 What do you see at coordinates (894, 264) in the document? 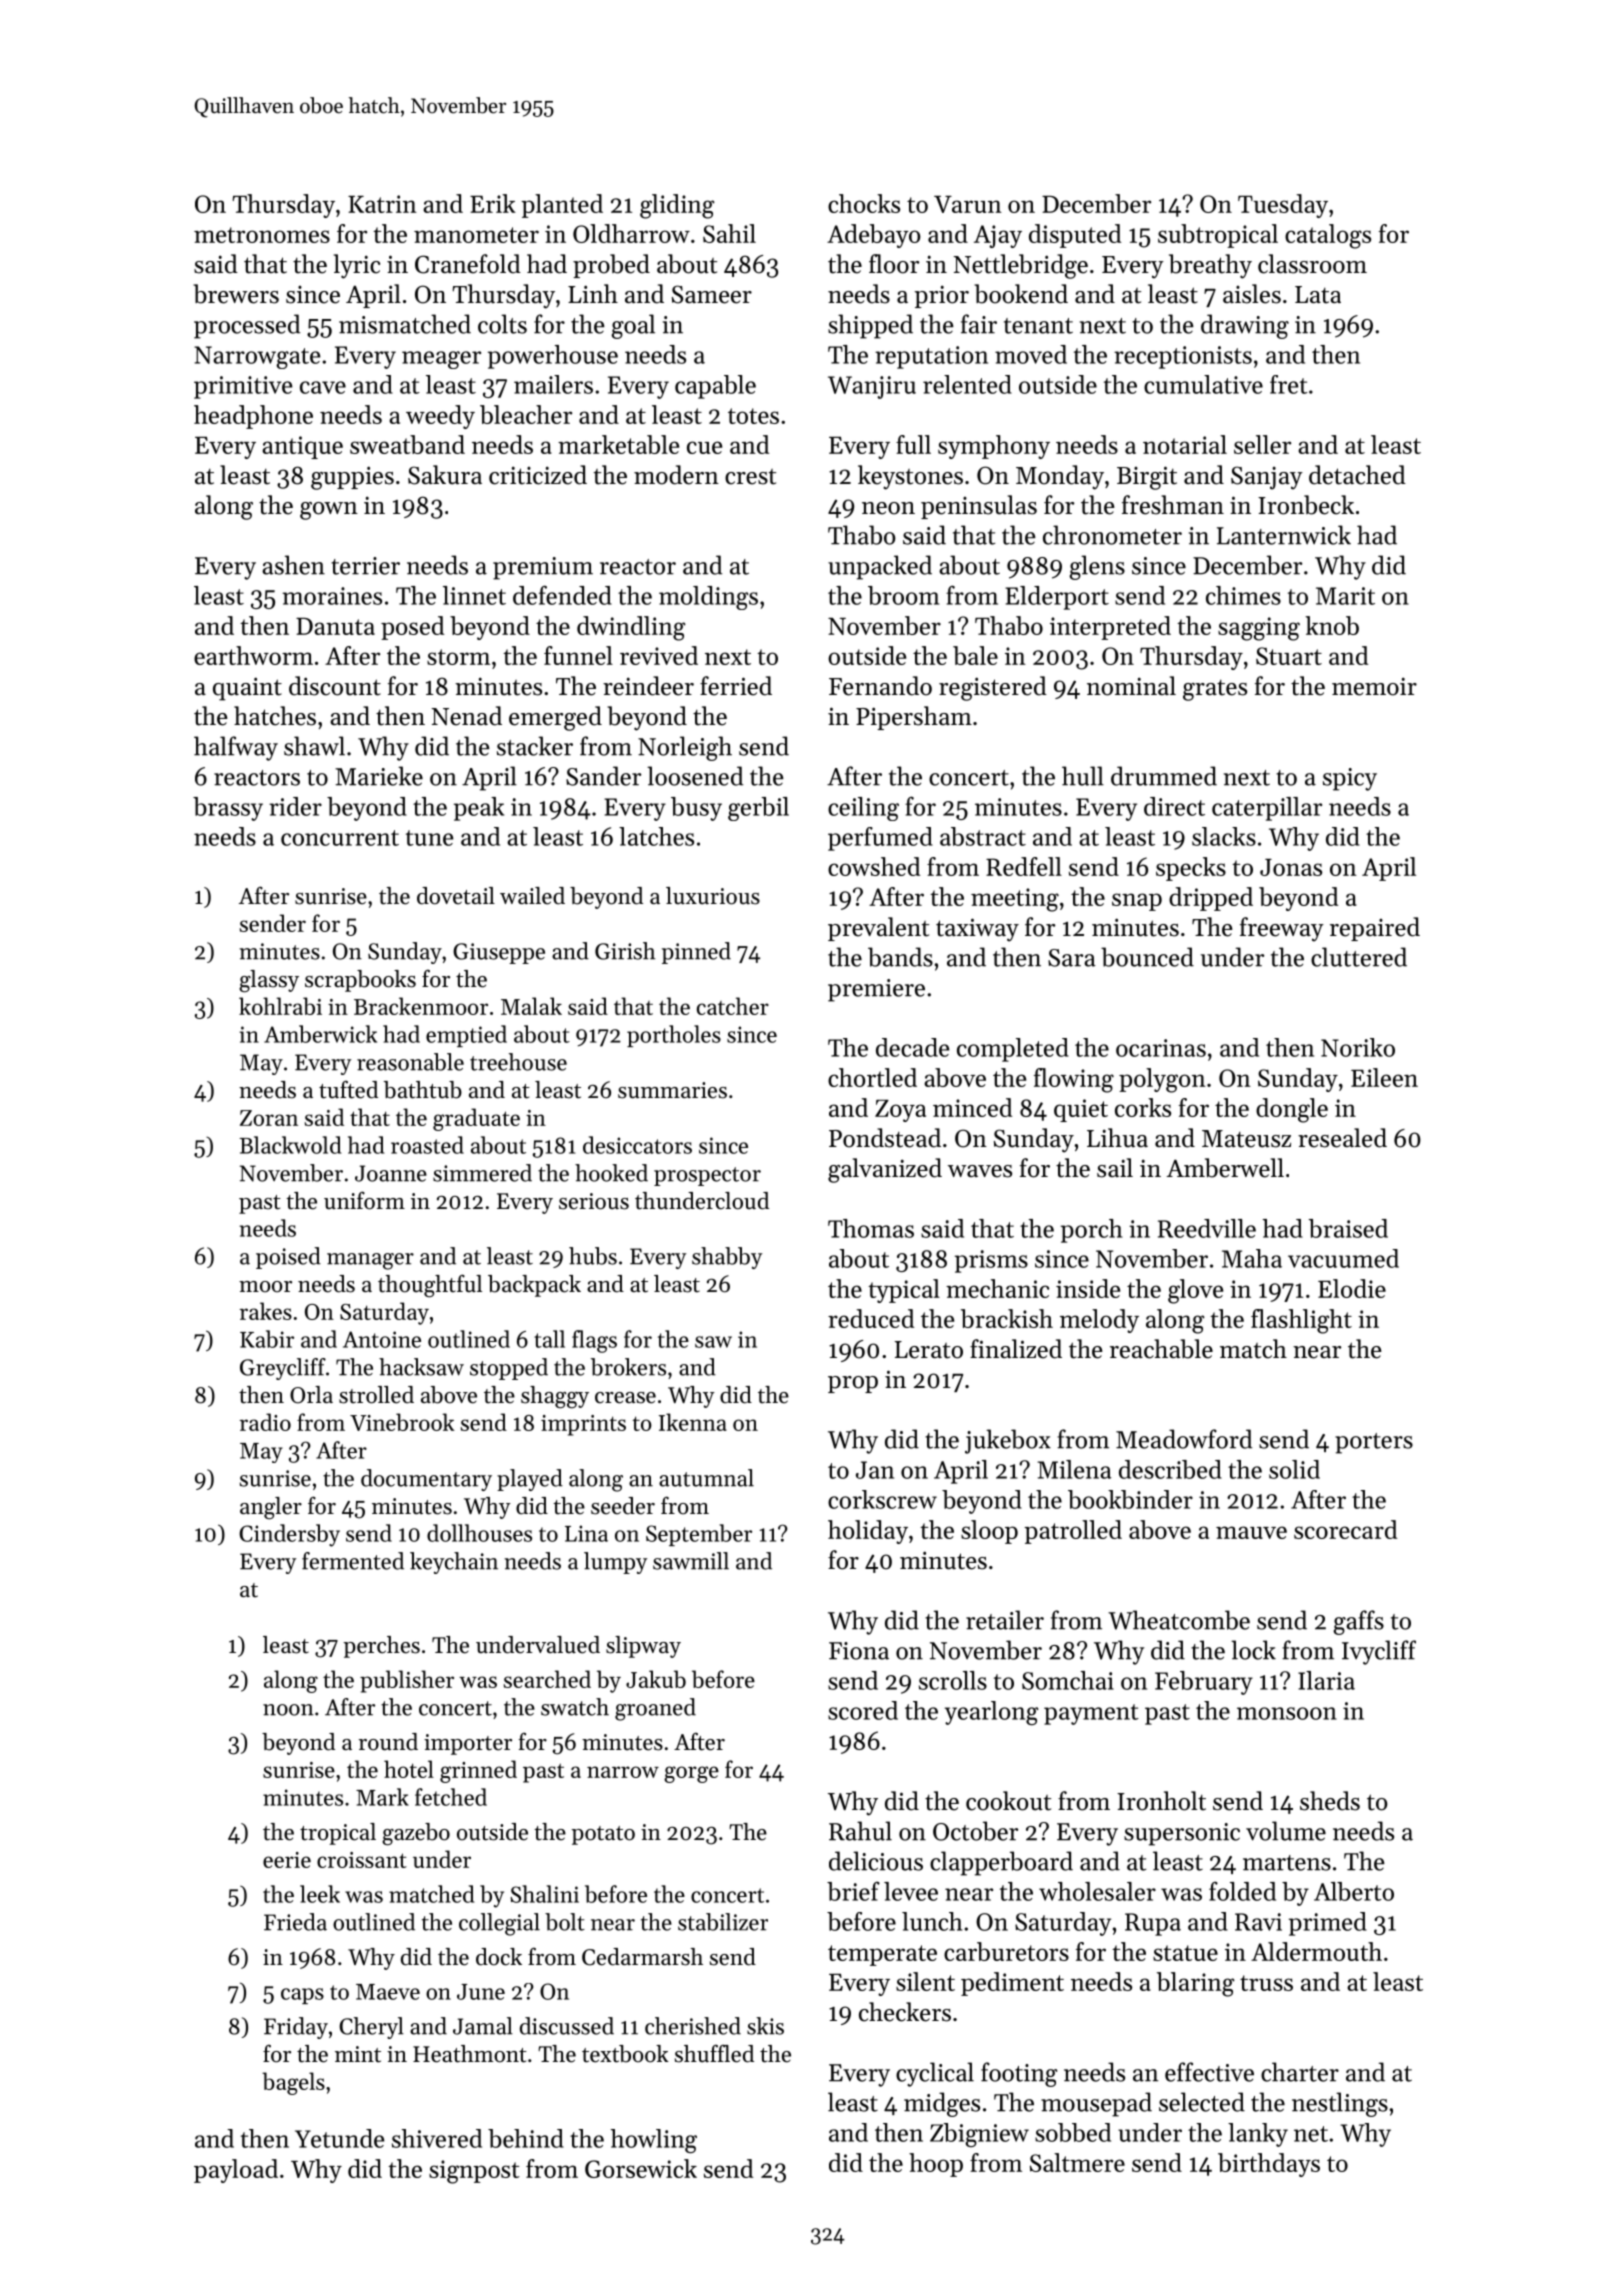
I see `floor` at bounding box center [894, 264].
